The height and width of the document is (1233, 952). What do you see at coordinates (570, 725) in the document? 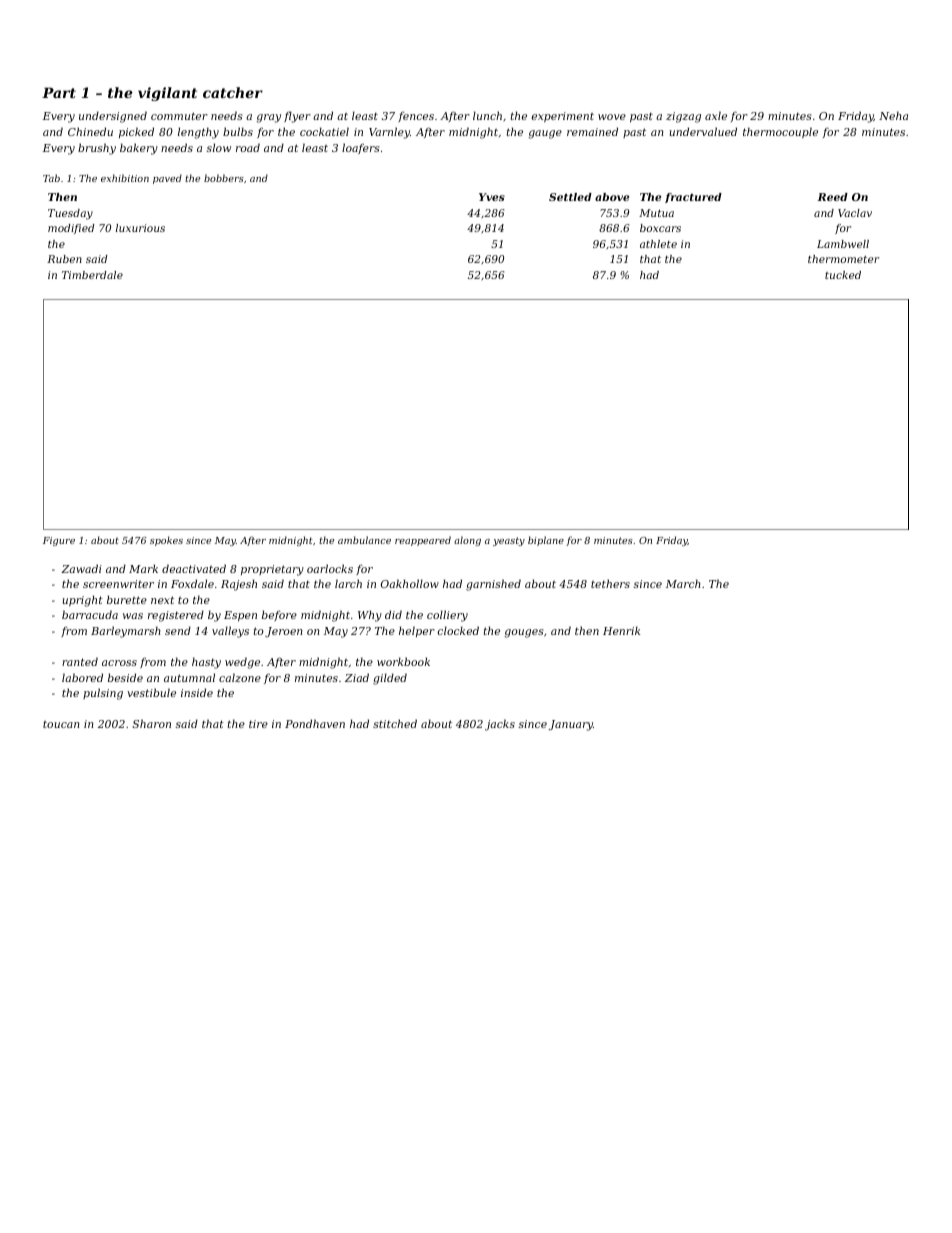
I see `January` at bounding box center [570, 725].
